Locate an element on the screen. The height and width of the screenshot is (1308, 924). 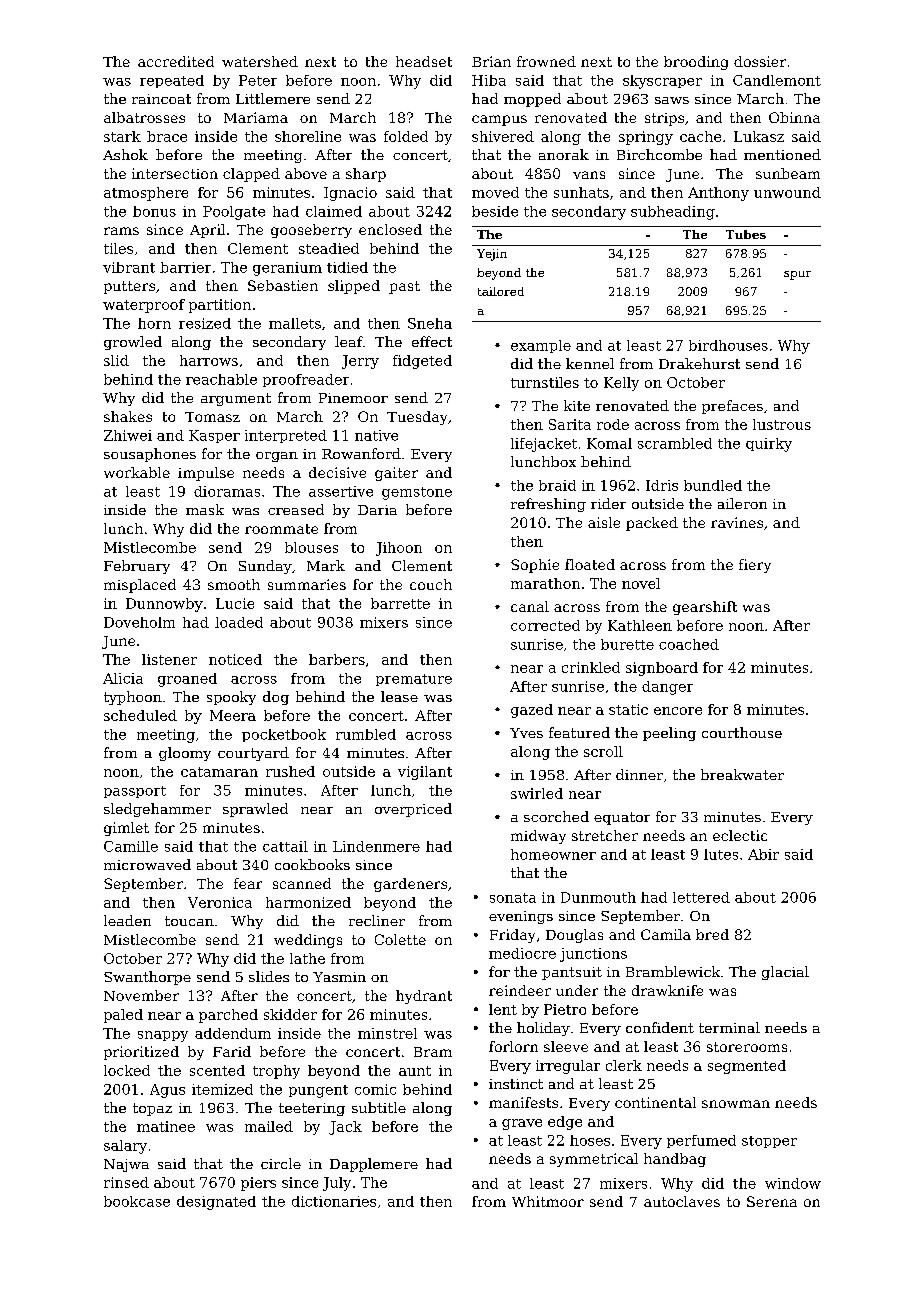
Camila is located at coordinates (666, 934).
